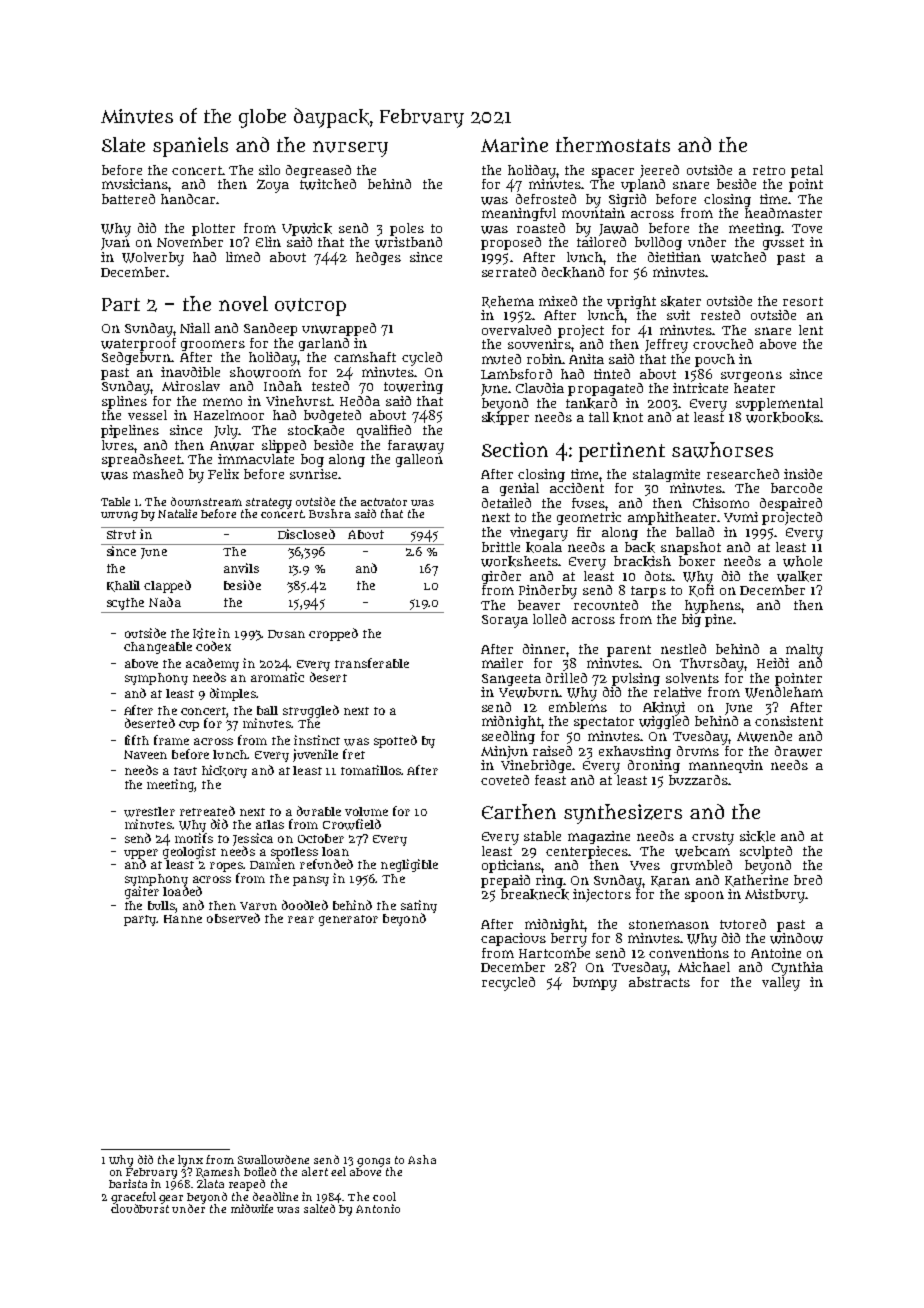 The width and height of the document is (924, 1308). What do you see at coordinates (142, 892) in the document?
I see `gaiter` at bounding box center [142, 892].
